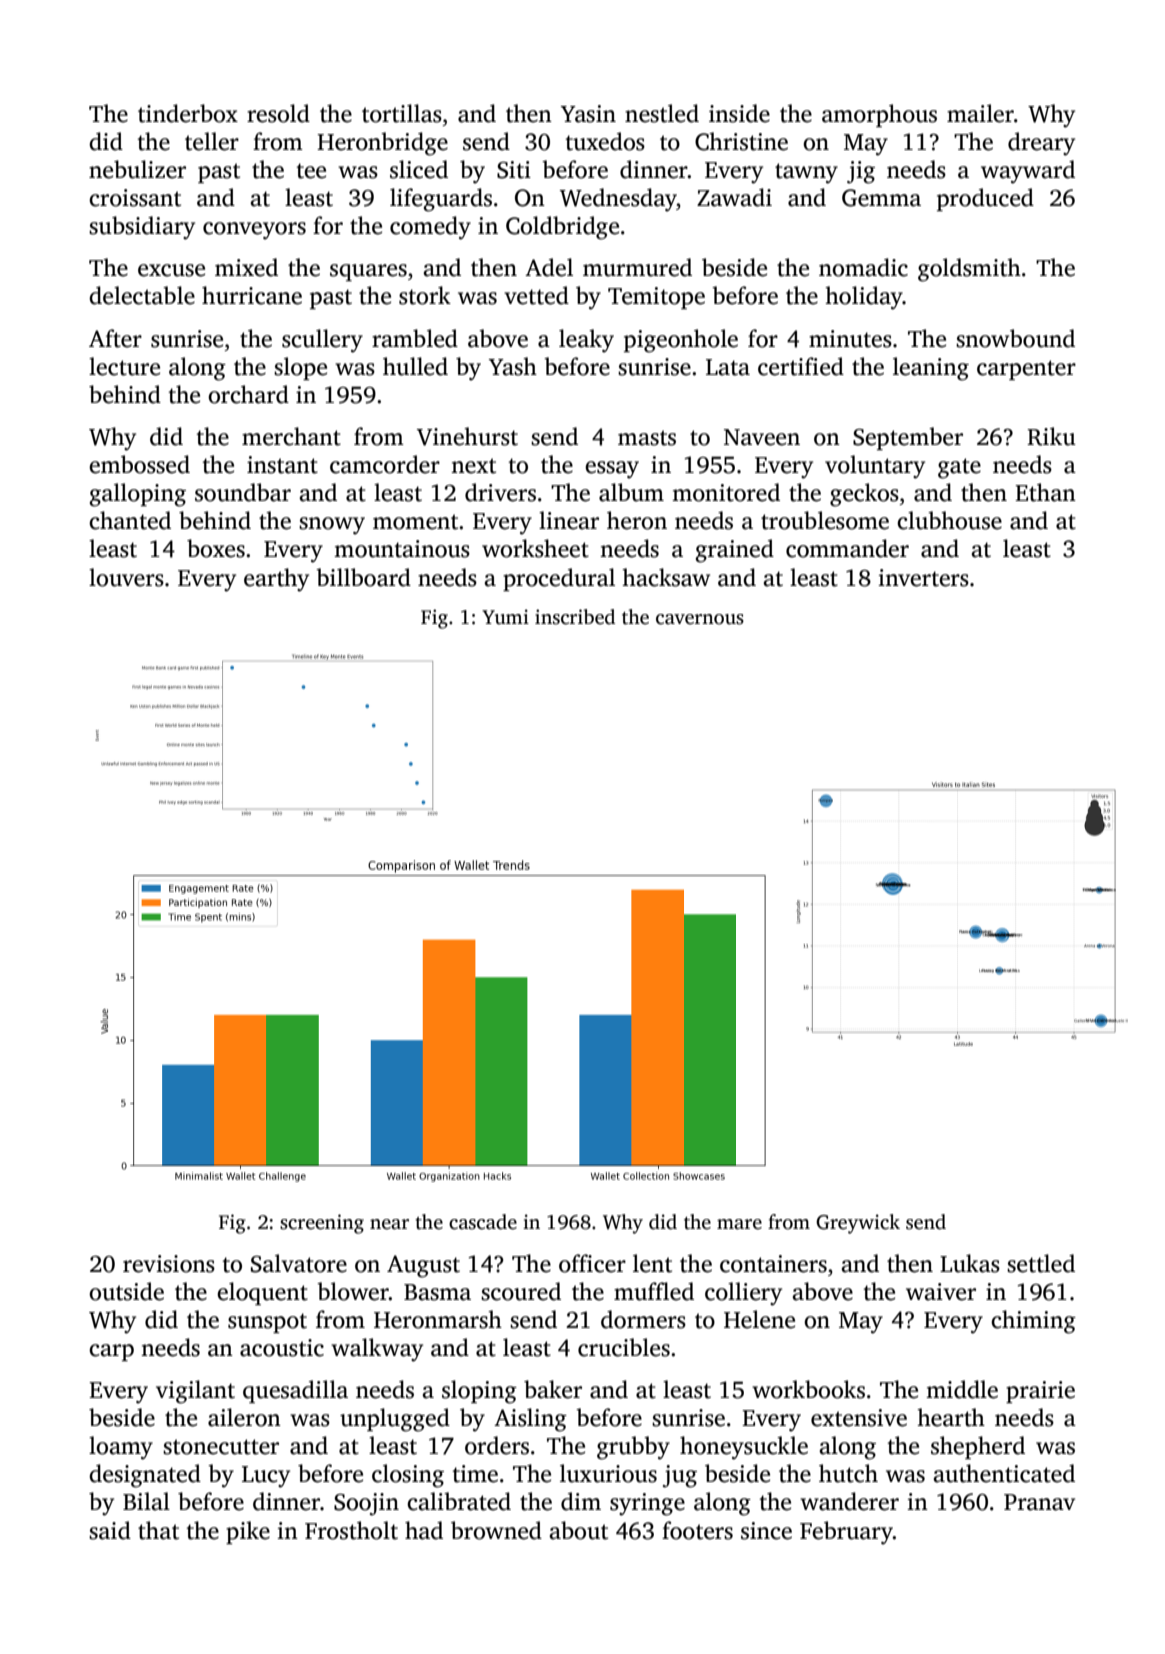 This screenshot has width=1165, height=1654. Describe the element at coordinates (1015, 338) in the screenshot. I see `snowbound` at that location.
